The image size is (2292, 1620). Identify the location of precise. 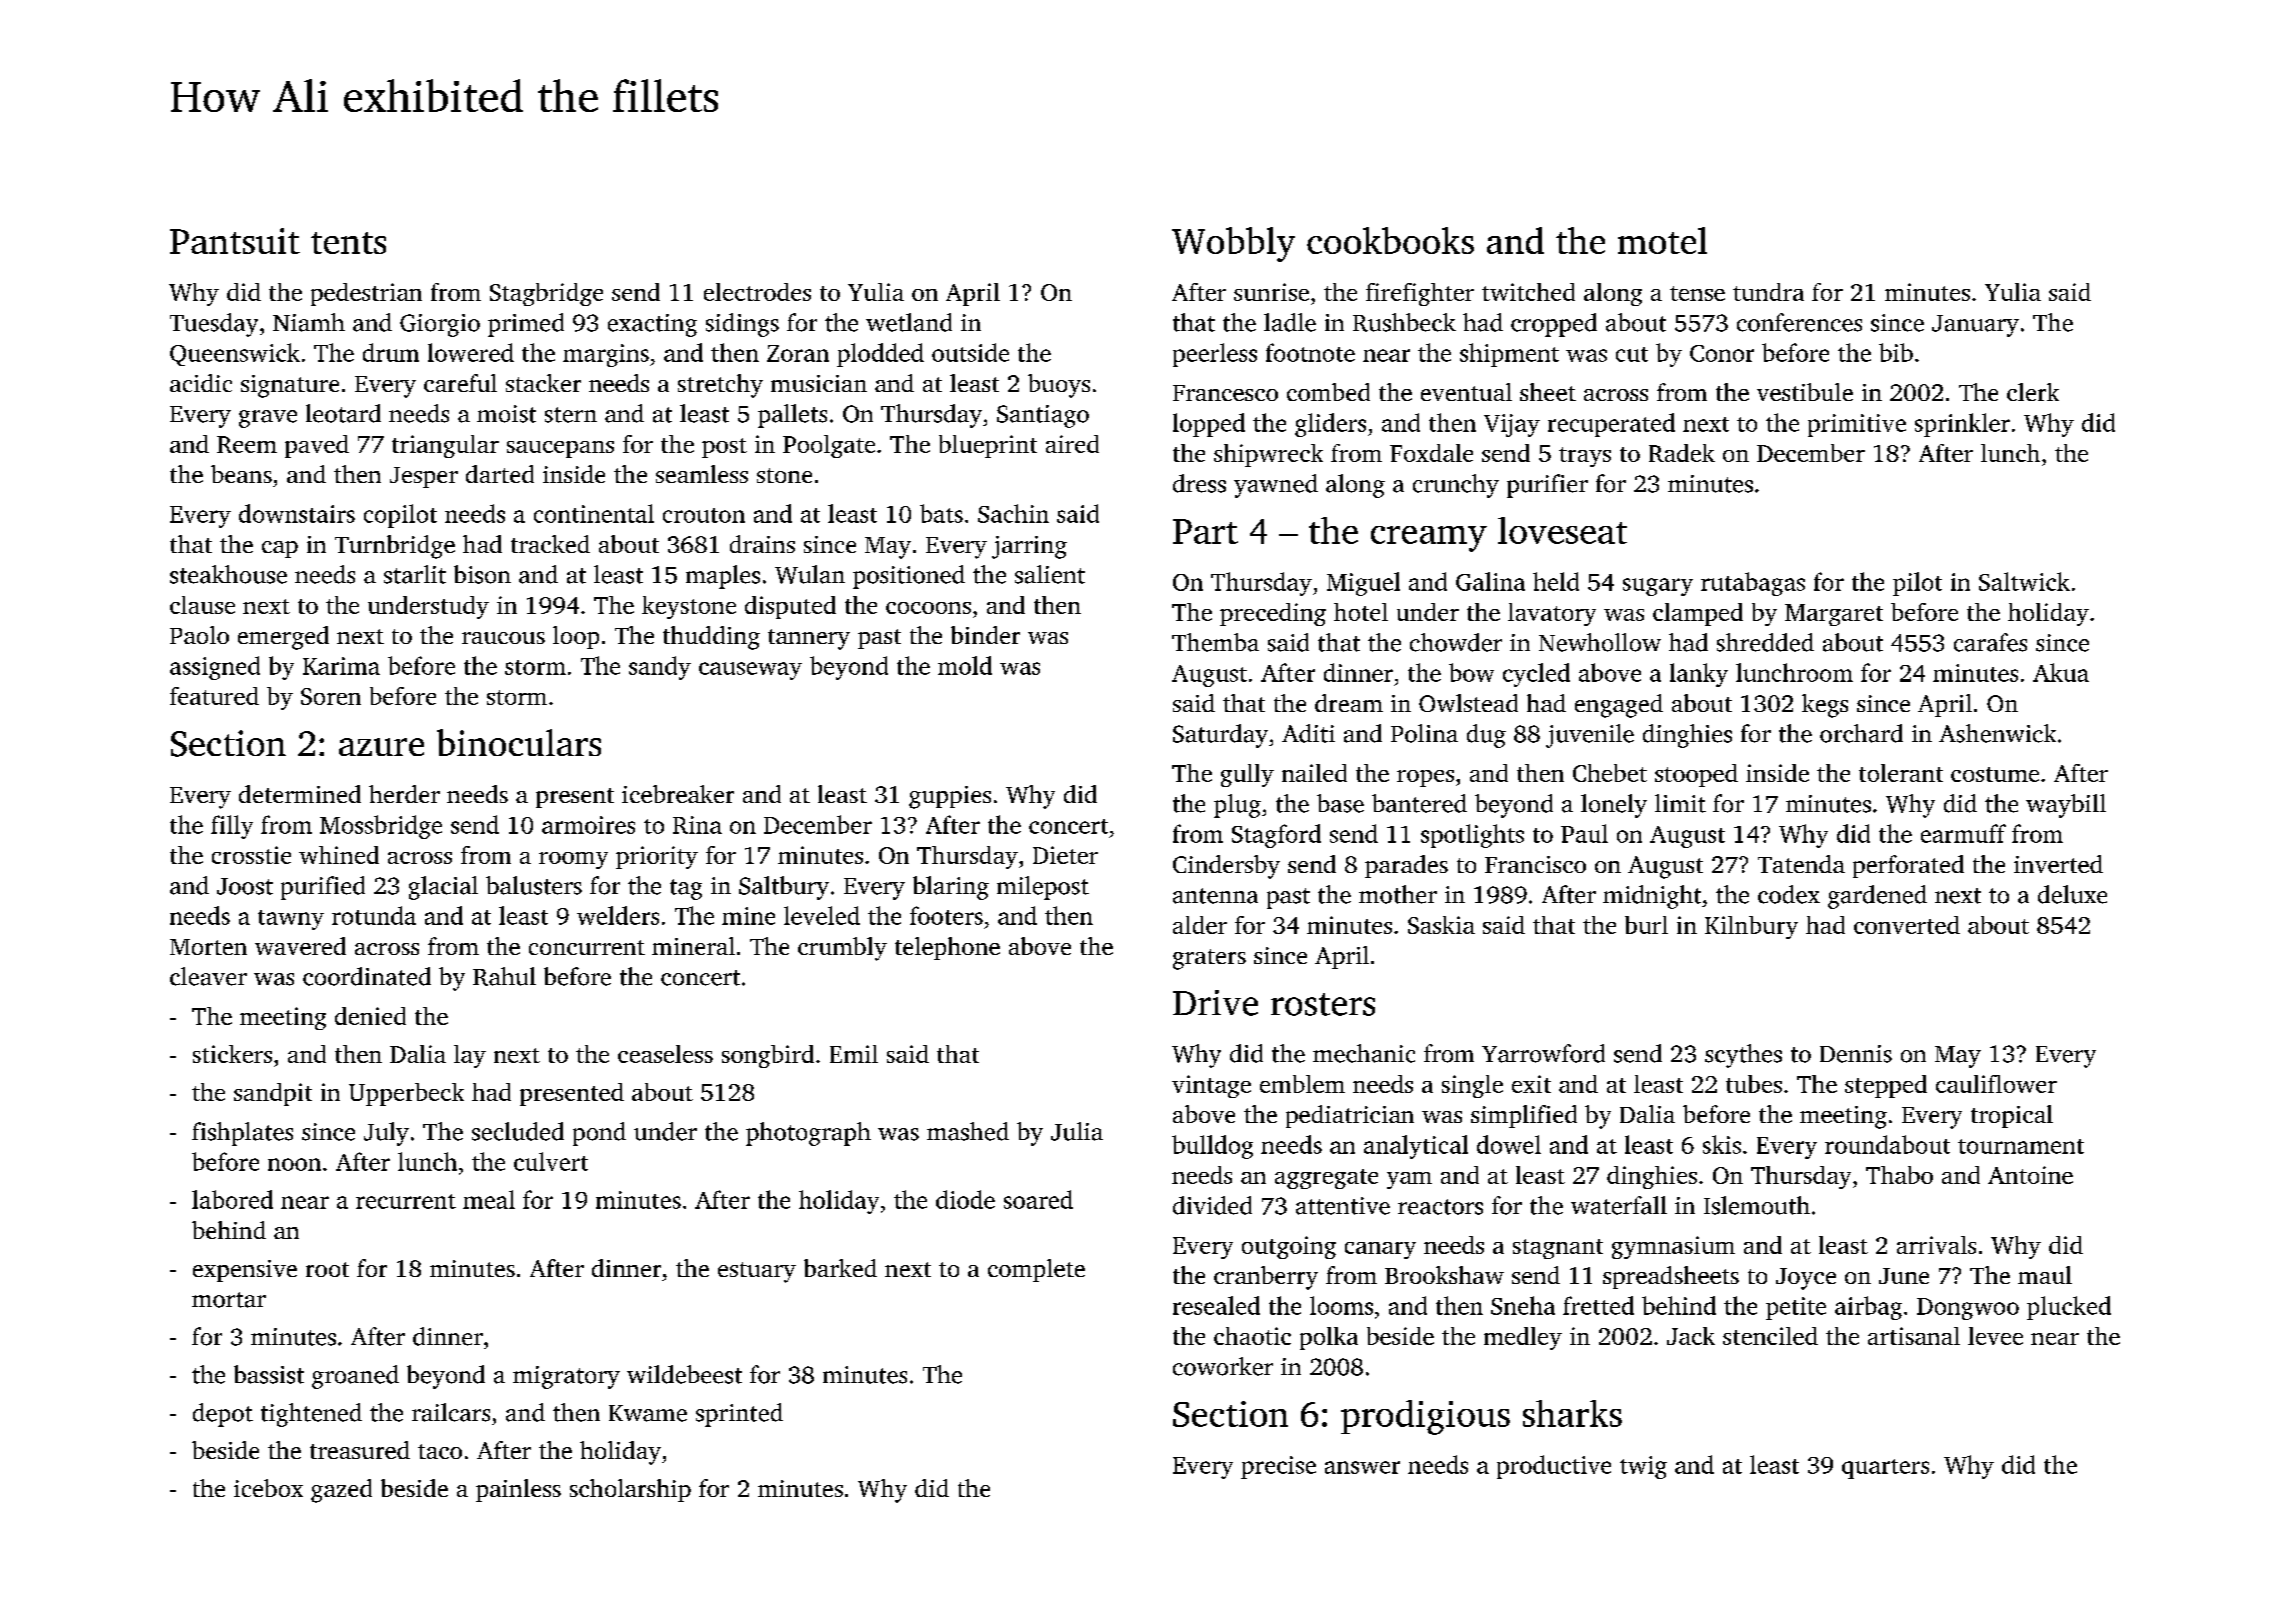
(1278, 1467).
